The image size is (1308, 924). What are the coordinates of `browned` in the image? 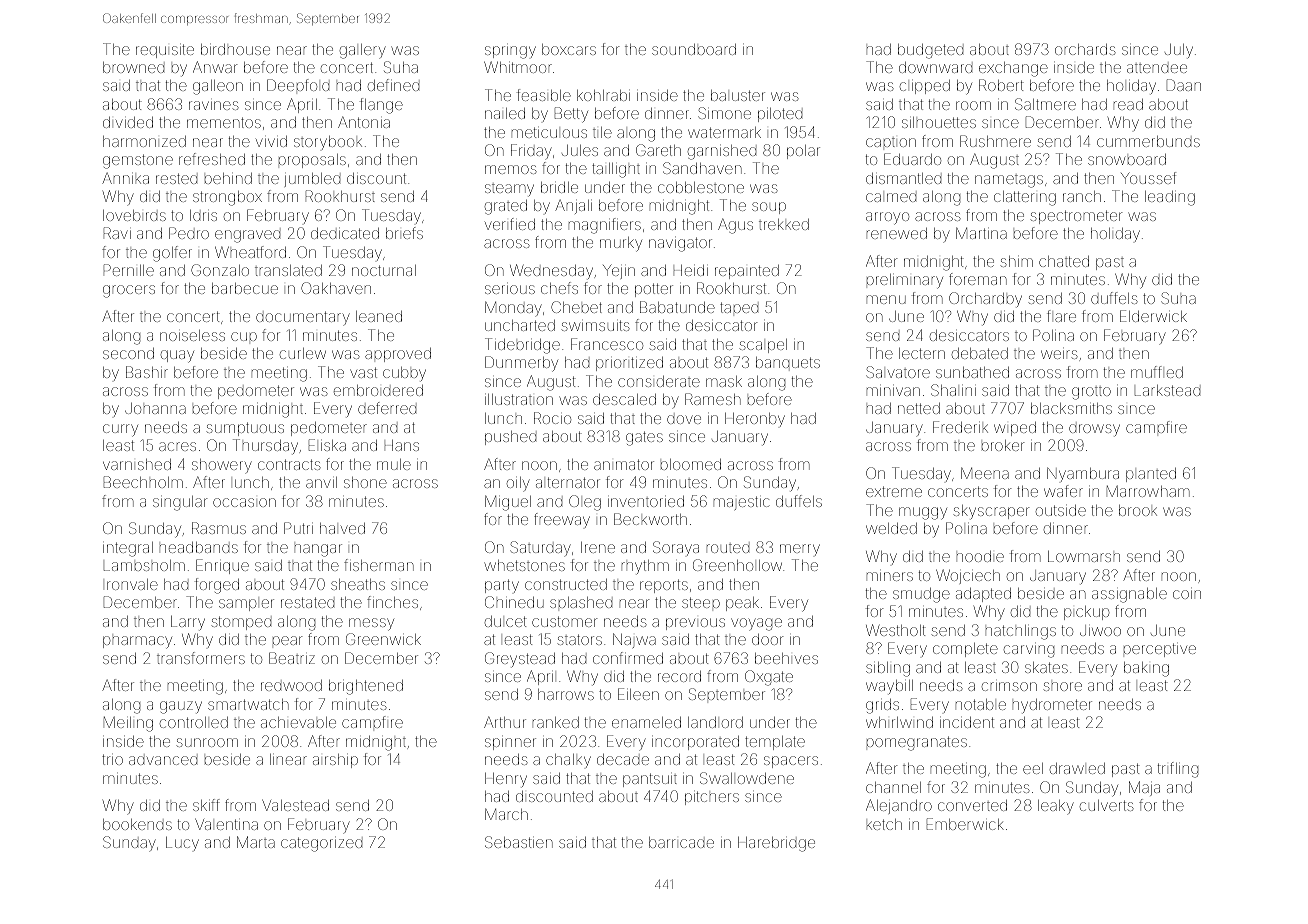 It's located at (133, 67).
